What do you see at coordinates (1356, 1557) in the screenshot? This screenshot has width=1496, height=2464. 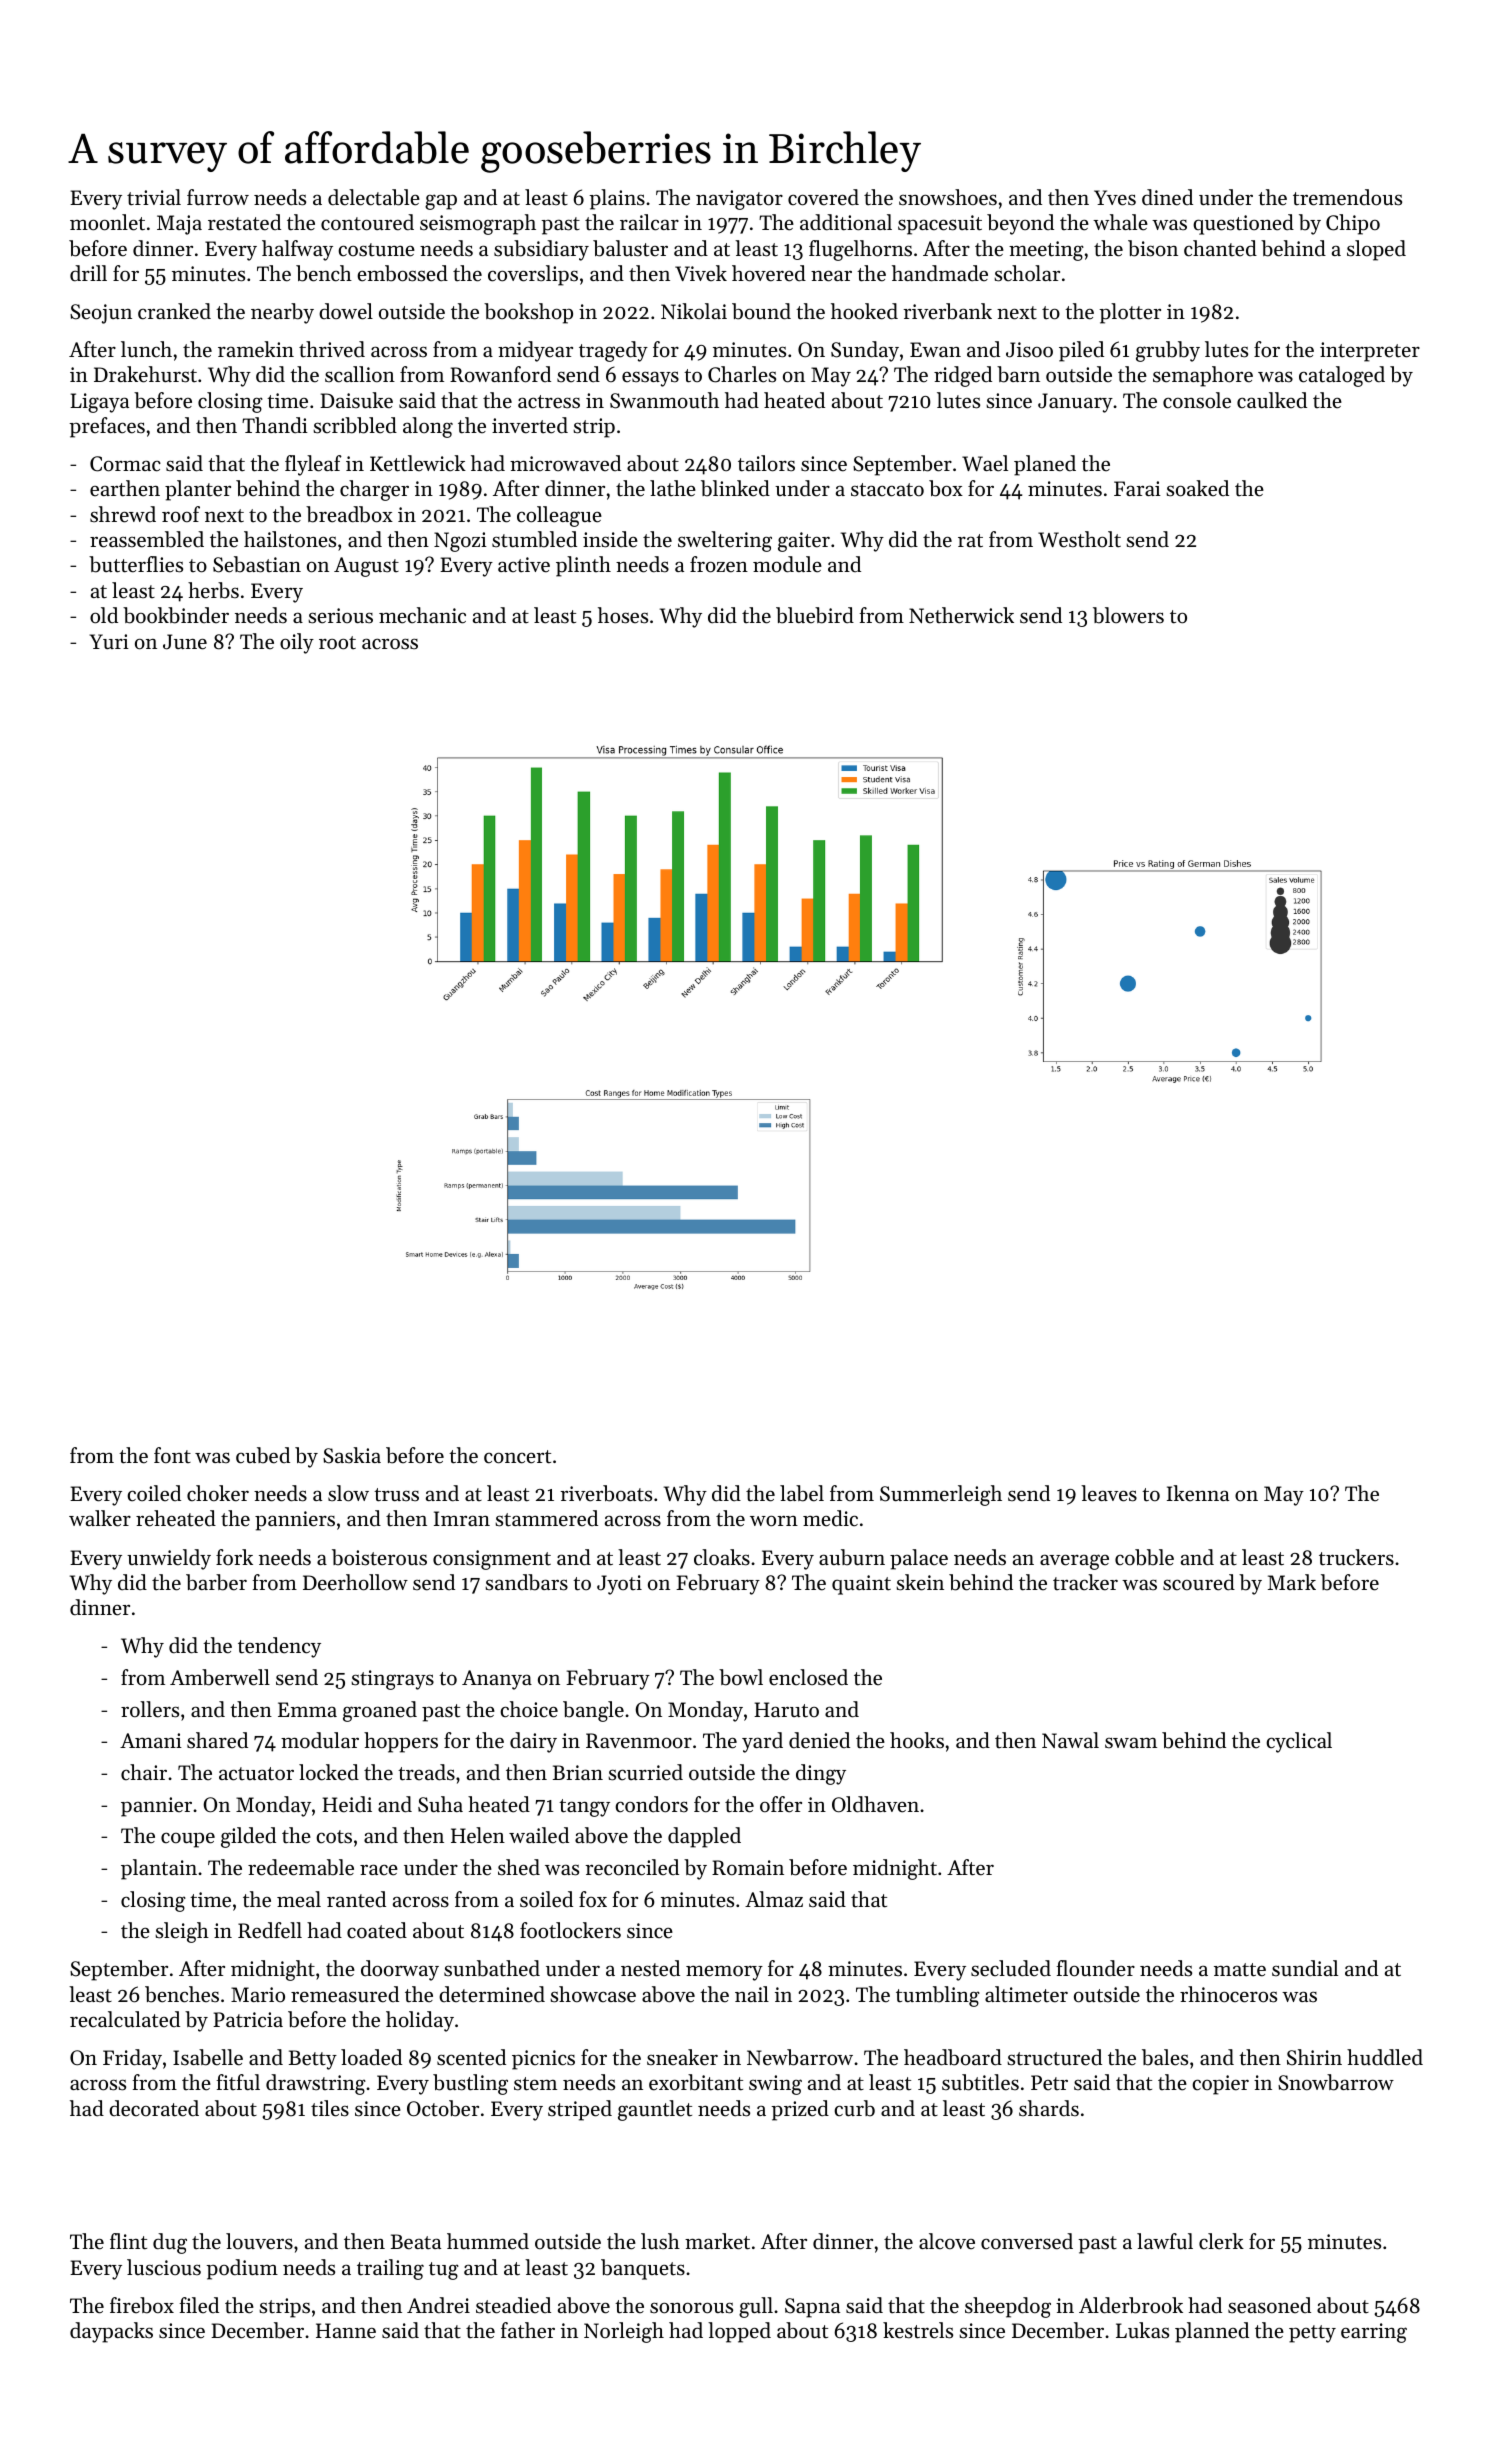 I see `truckers` at bounding box center [1356, 1557].
